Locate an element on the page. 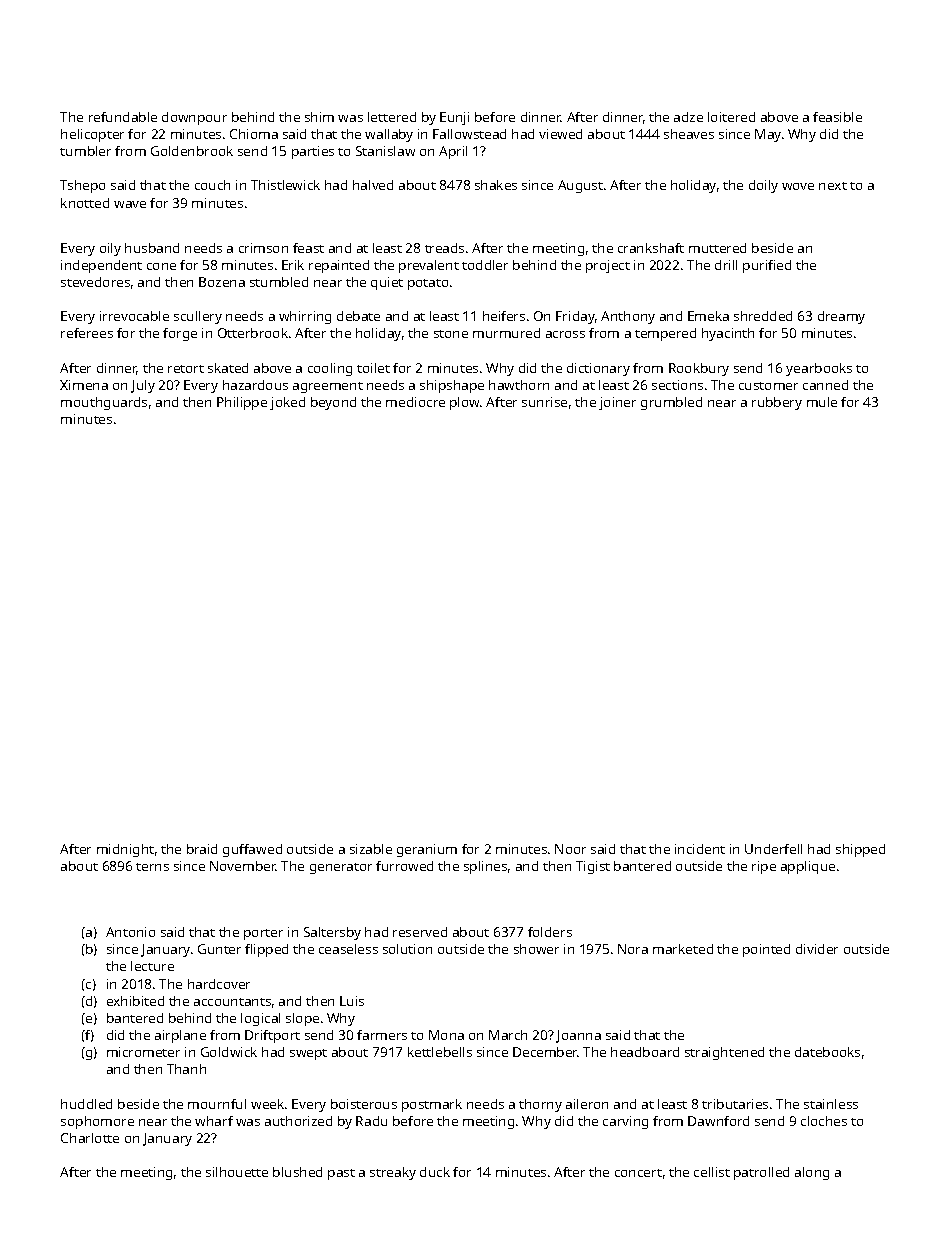  shipped is located at coordinates (860, 850).
